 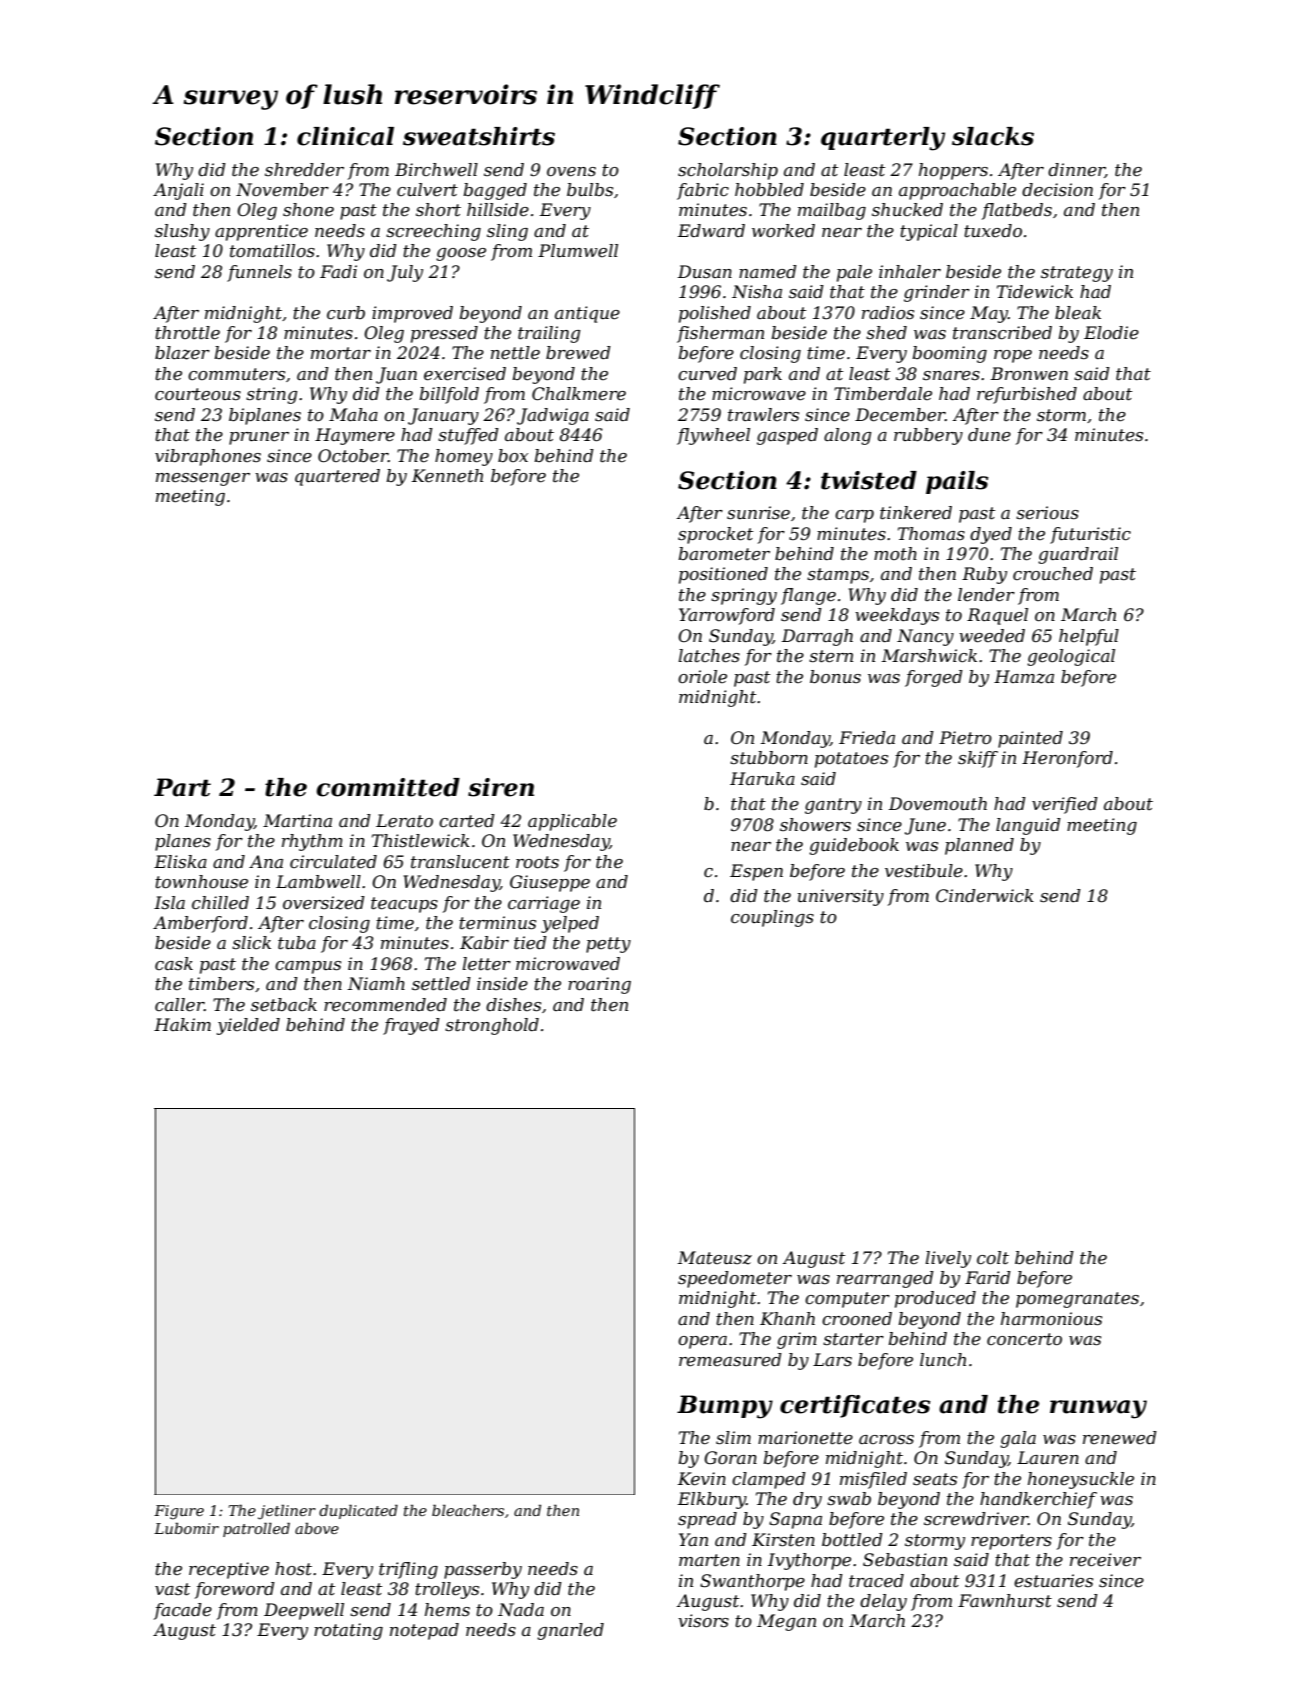 What do you see at coordinates (885, 1279) in the screenshot?
I see `rearranged` at bounding box center [885, 1279].
